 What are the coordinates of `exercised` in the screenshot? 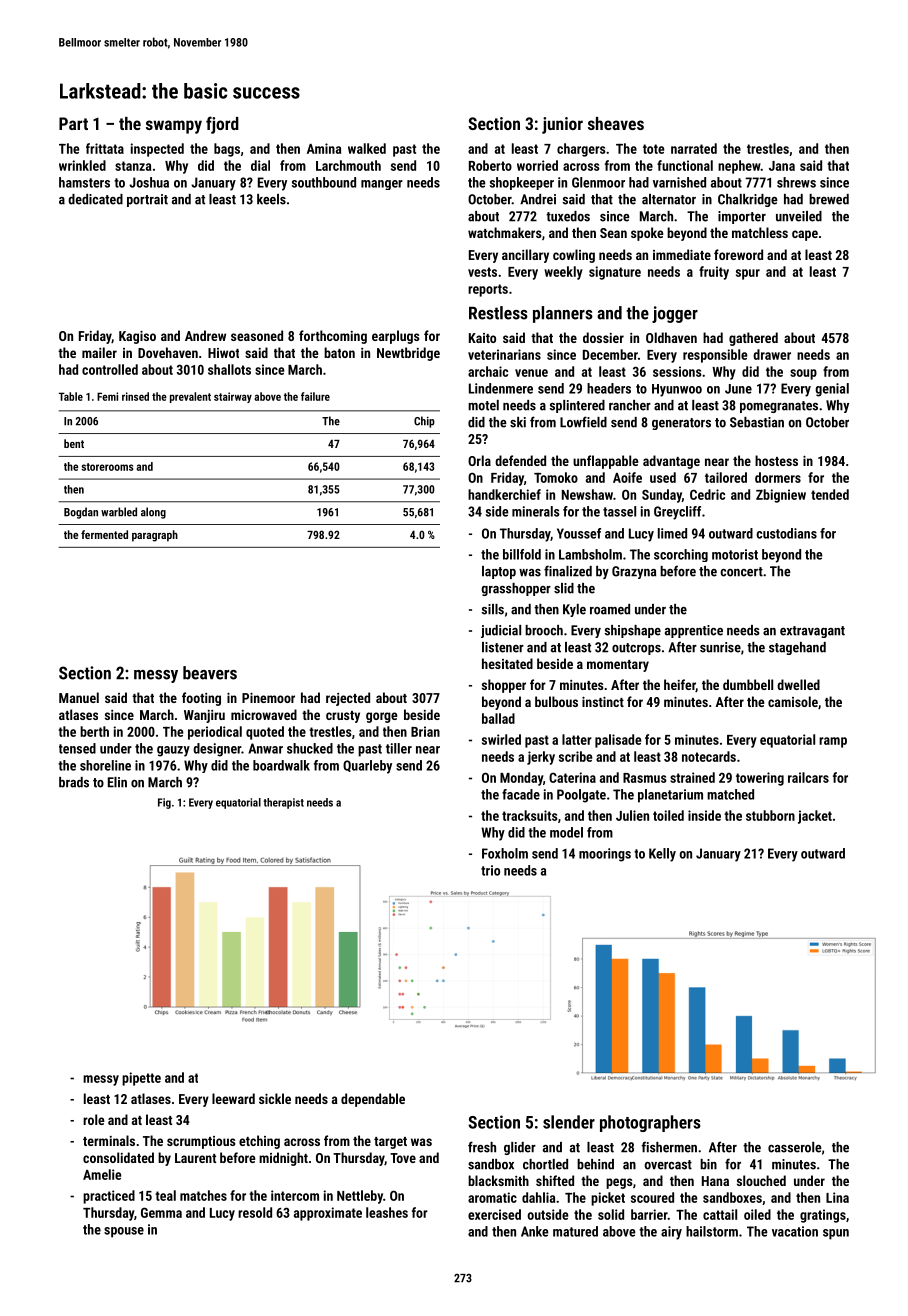 It's located at (494, 1214).
